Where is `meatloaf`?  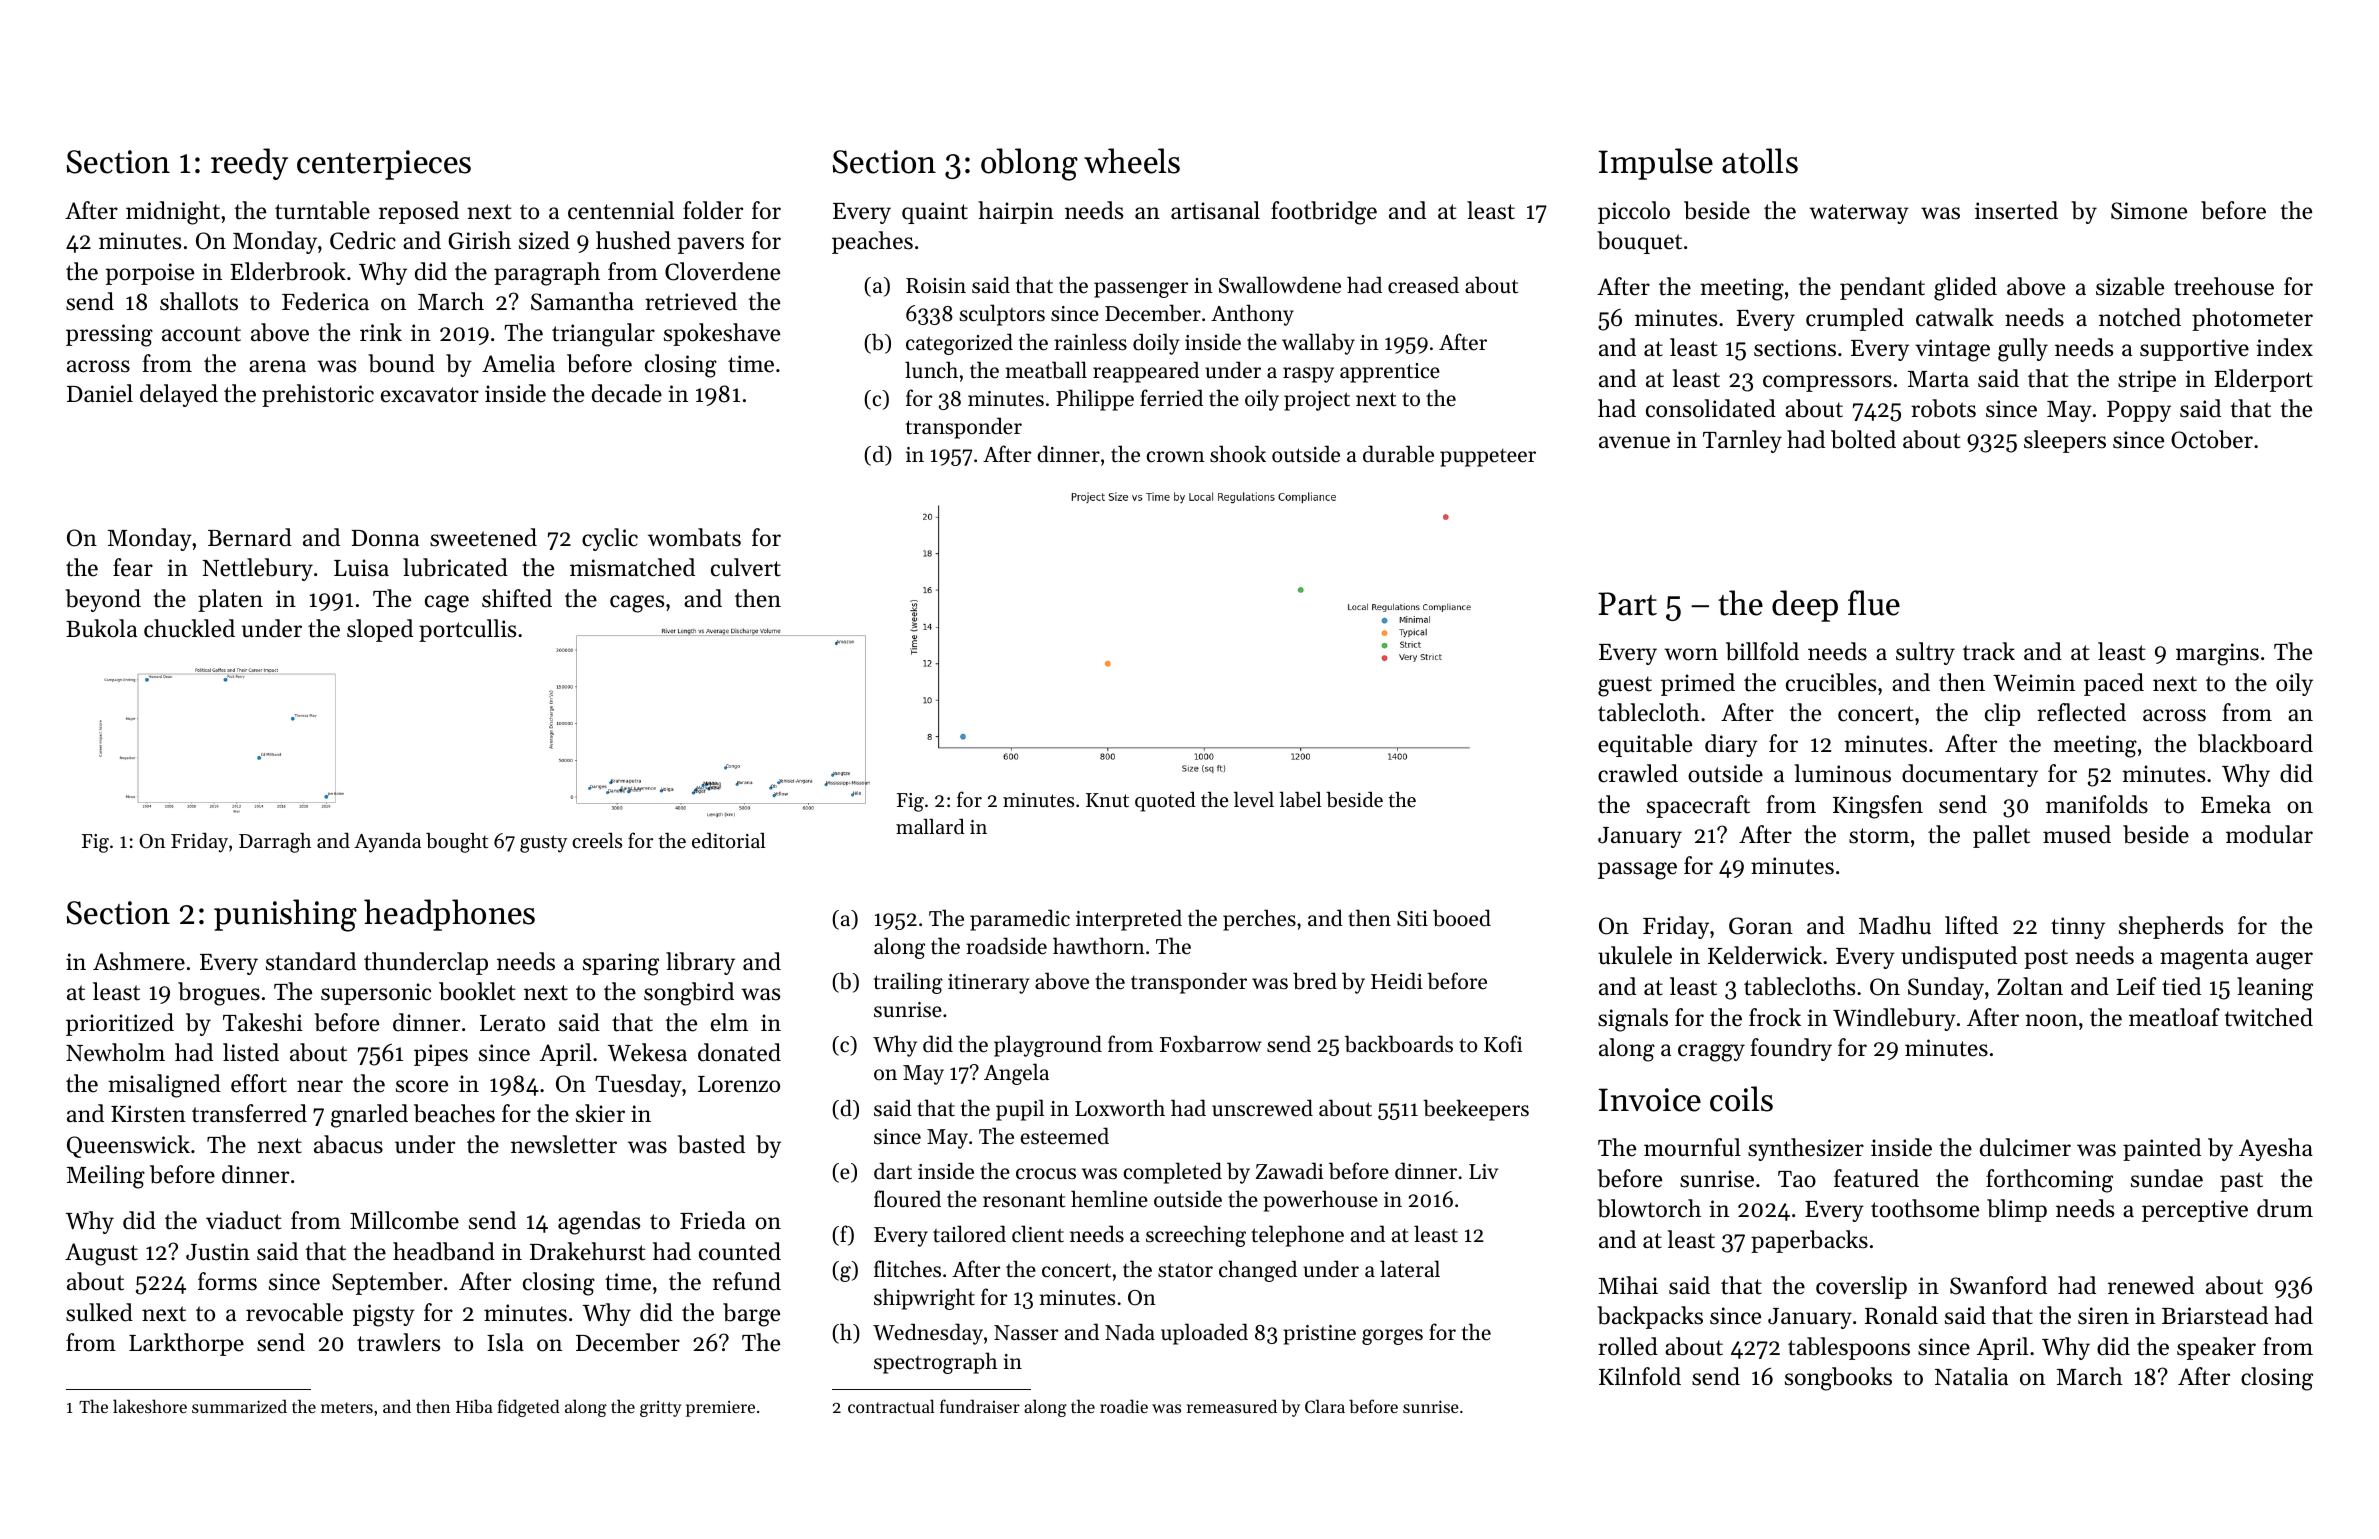
meatloaf is located at coordinates (2174, 1017).
